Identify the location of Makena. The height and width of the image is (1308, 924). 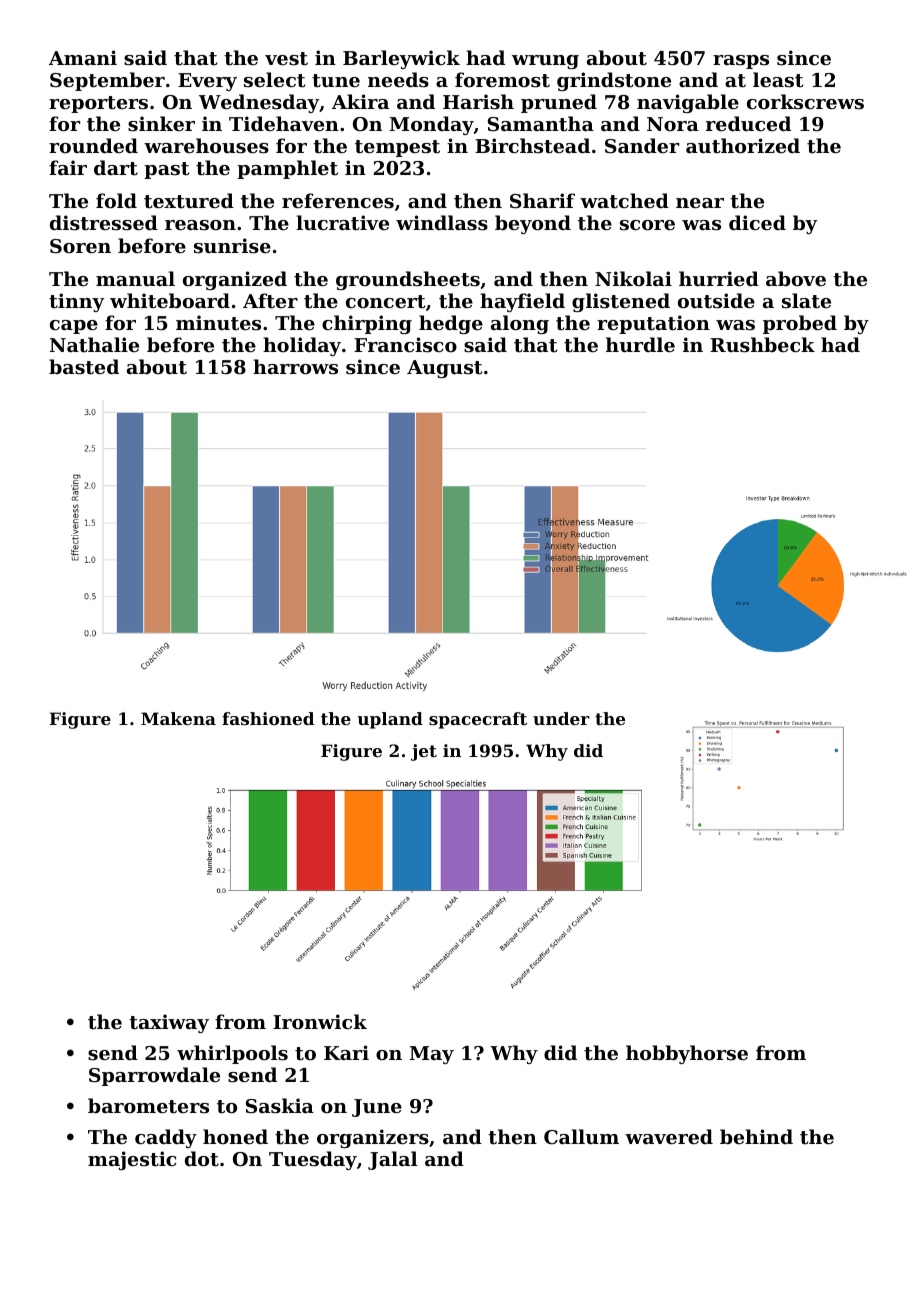
(178, 718).
